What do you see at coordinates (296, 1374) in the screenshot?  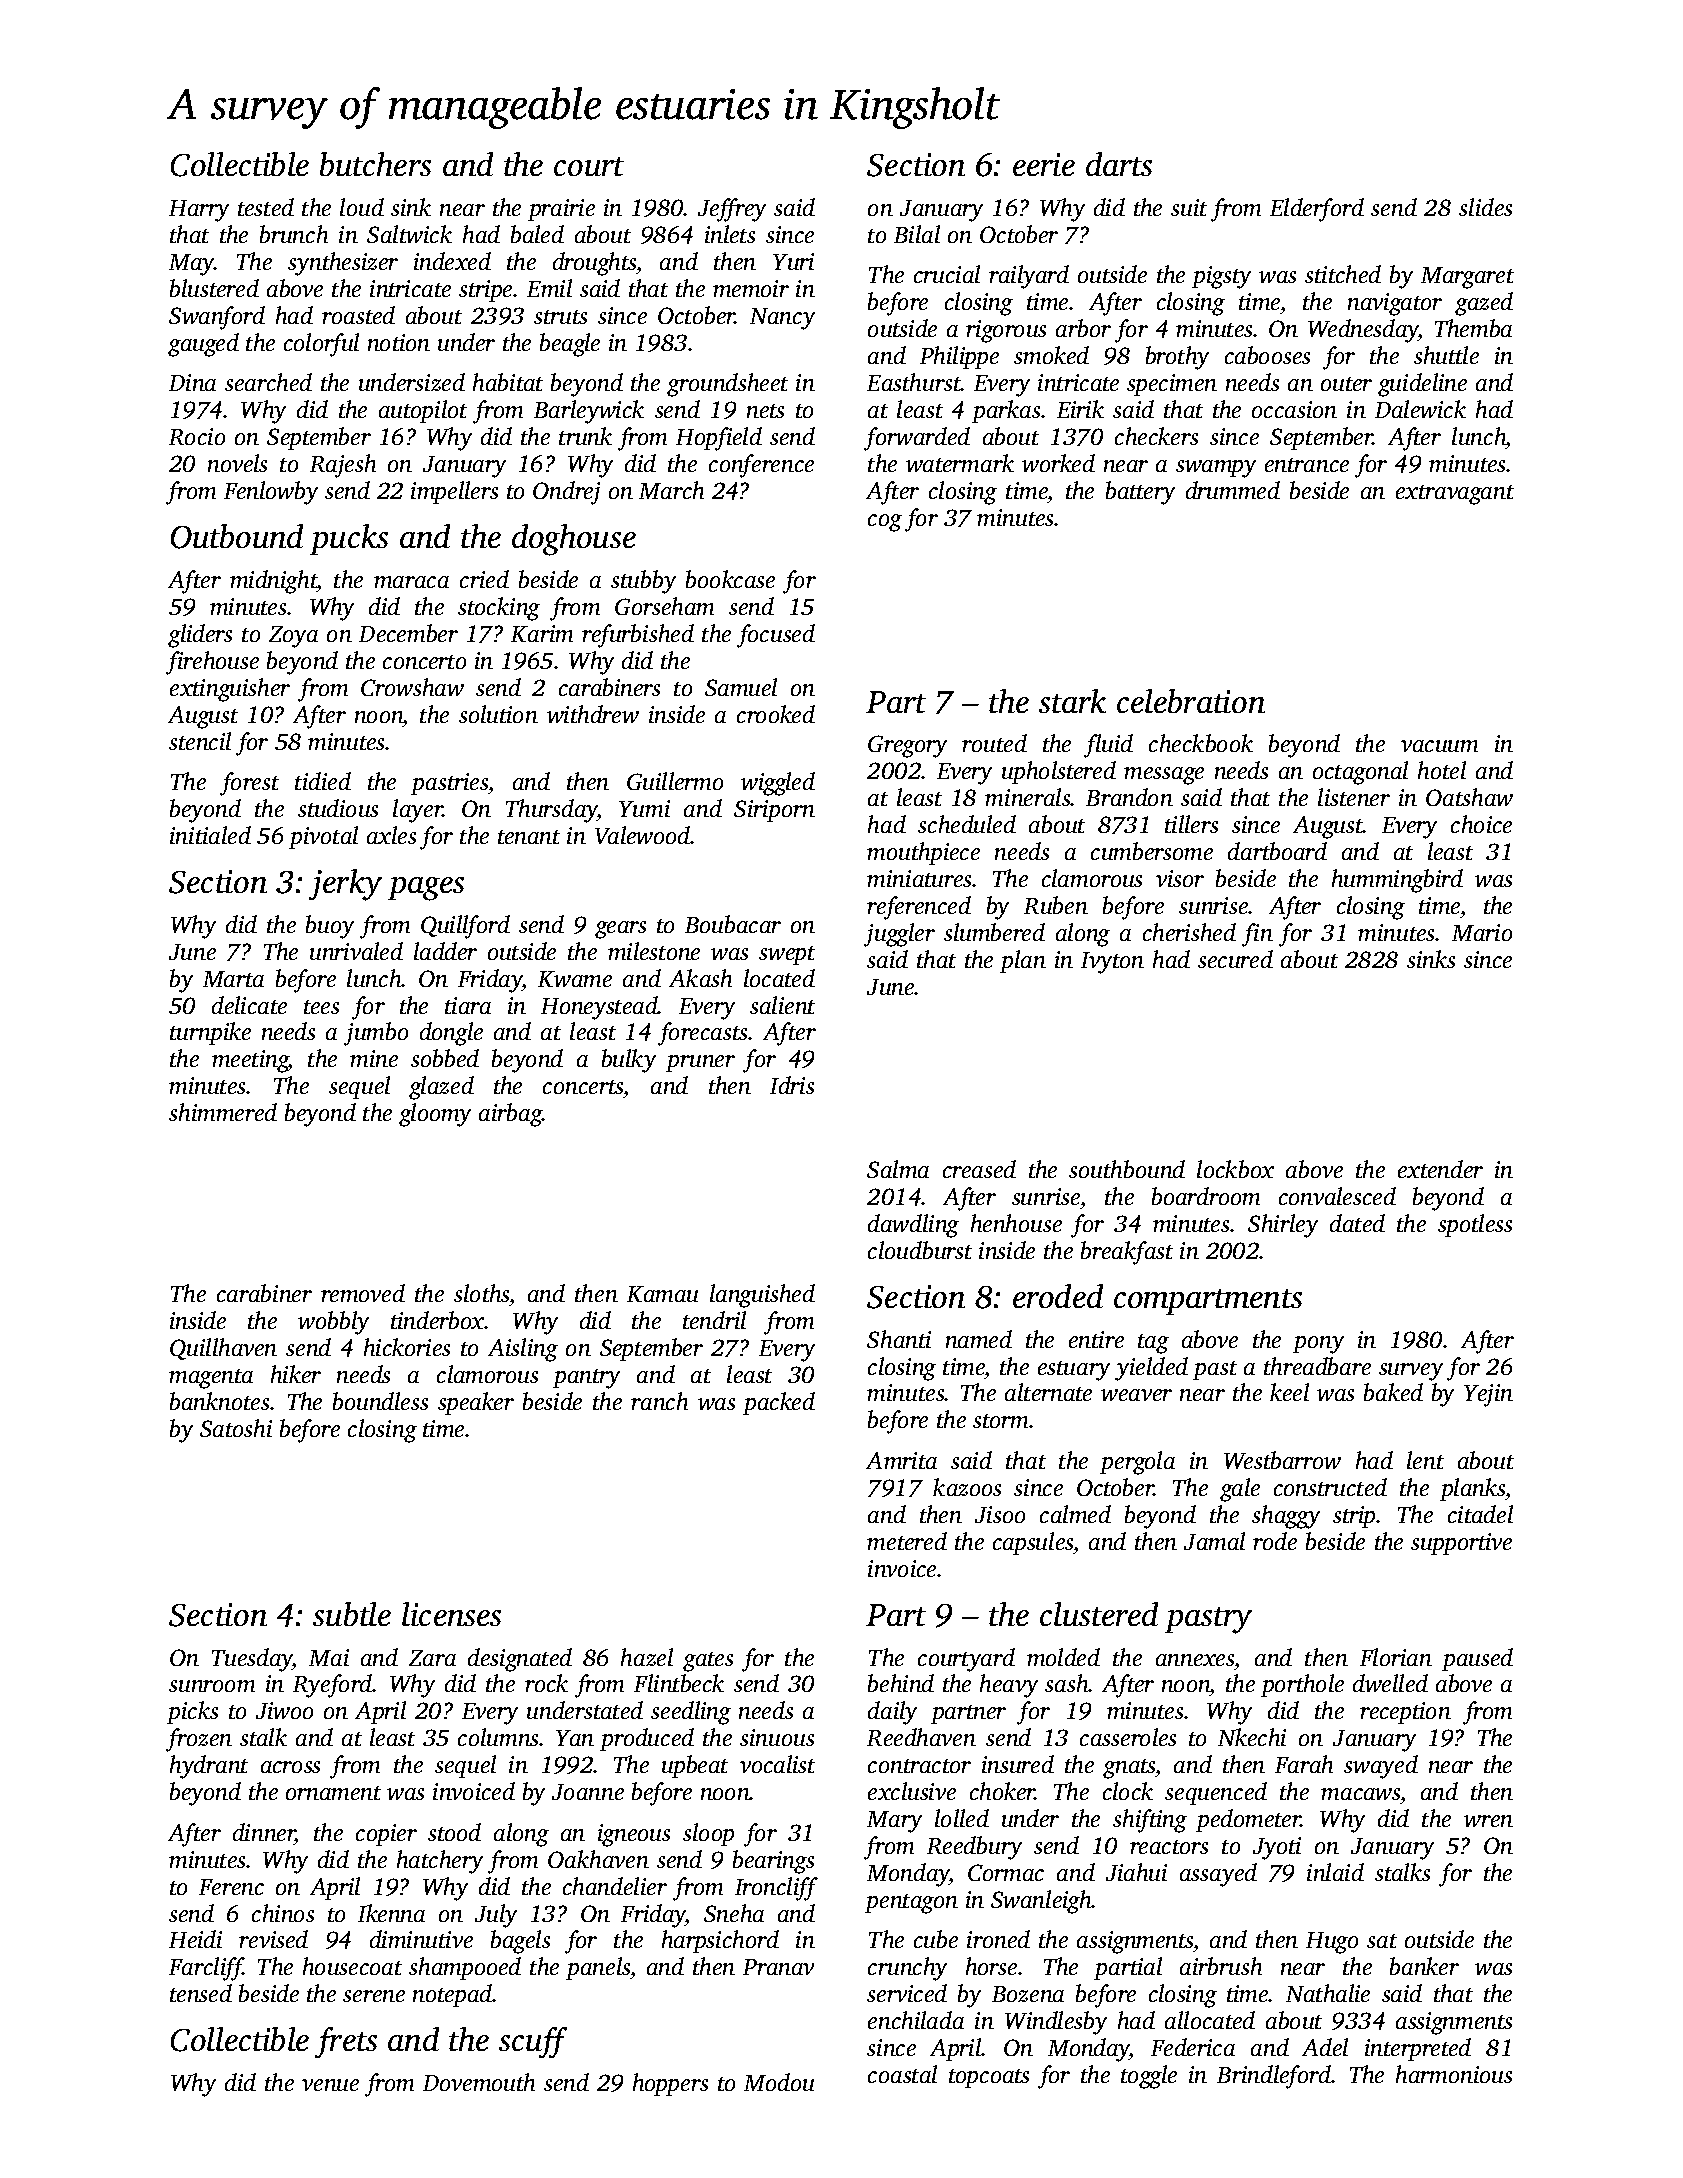 I see `hiker` at bounding box center [296, 1374].
